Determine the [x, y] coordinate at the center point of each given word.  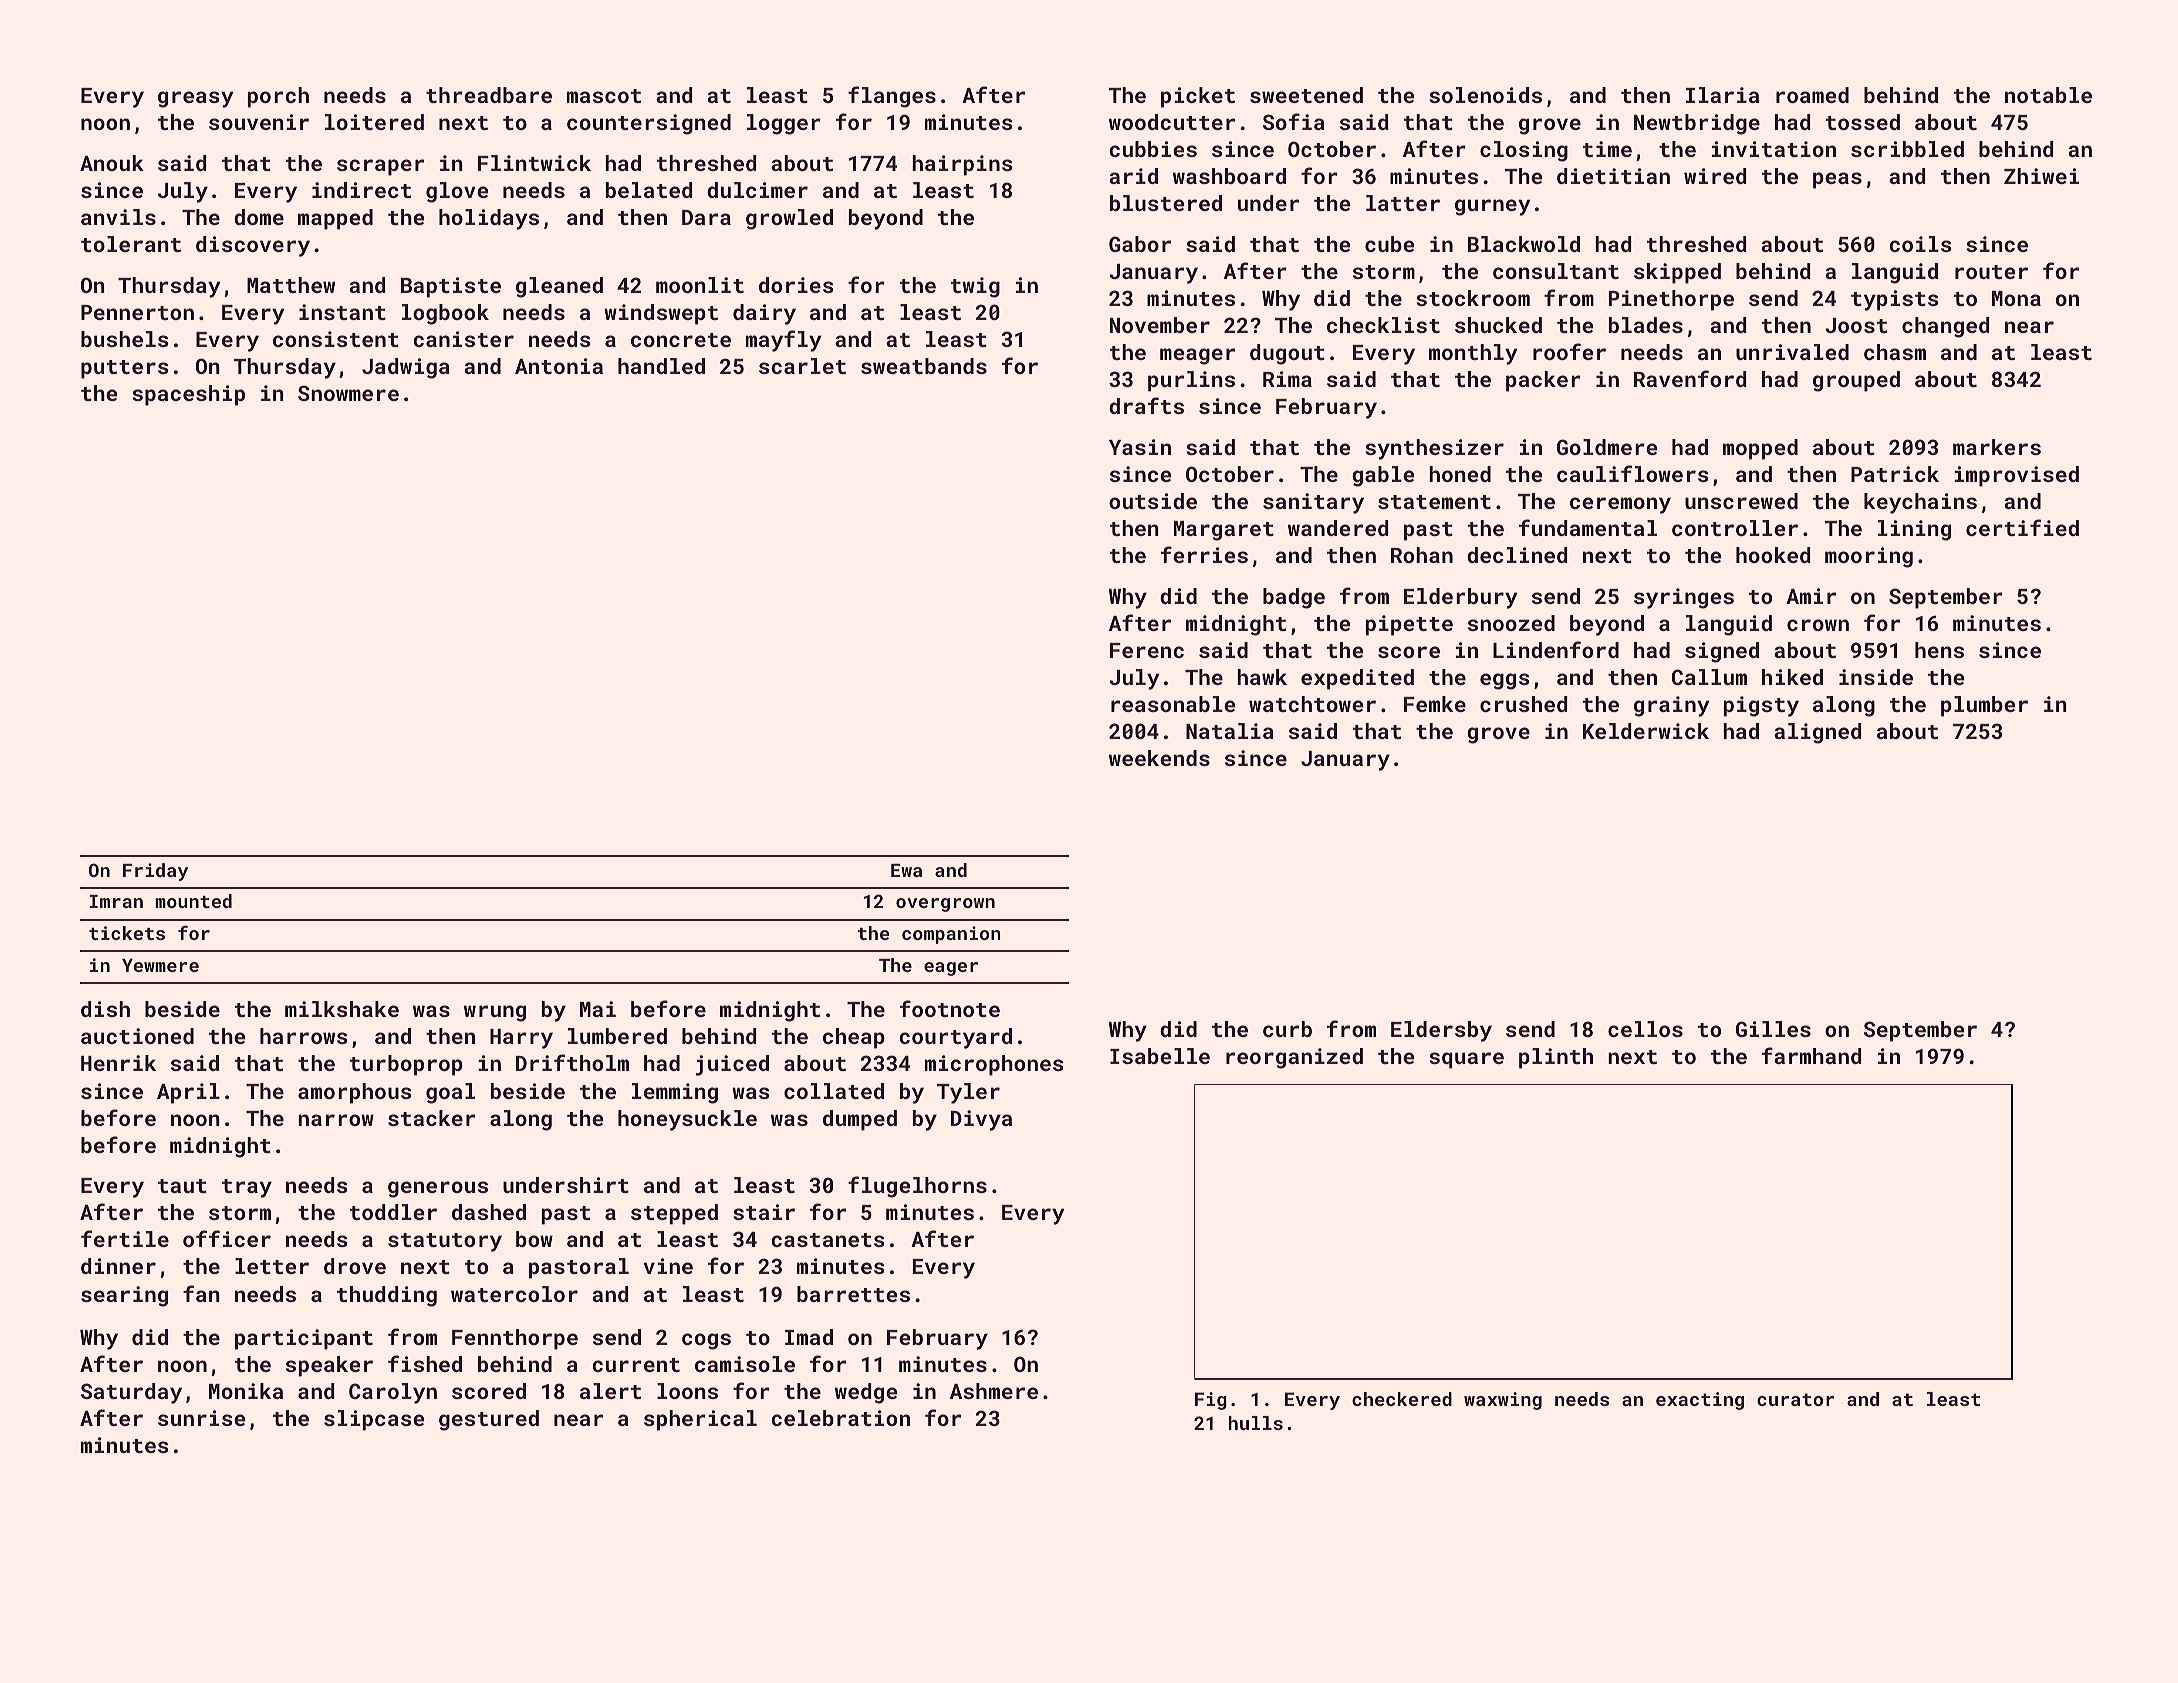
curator [1795, 1399]
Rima [1287, 379]
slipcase [374, 1420]
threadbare [489, 95]
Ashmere [994, 1391]
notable [2048, 95]
